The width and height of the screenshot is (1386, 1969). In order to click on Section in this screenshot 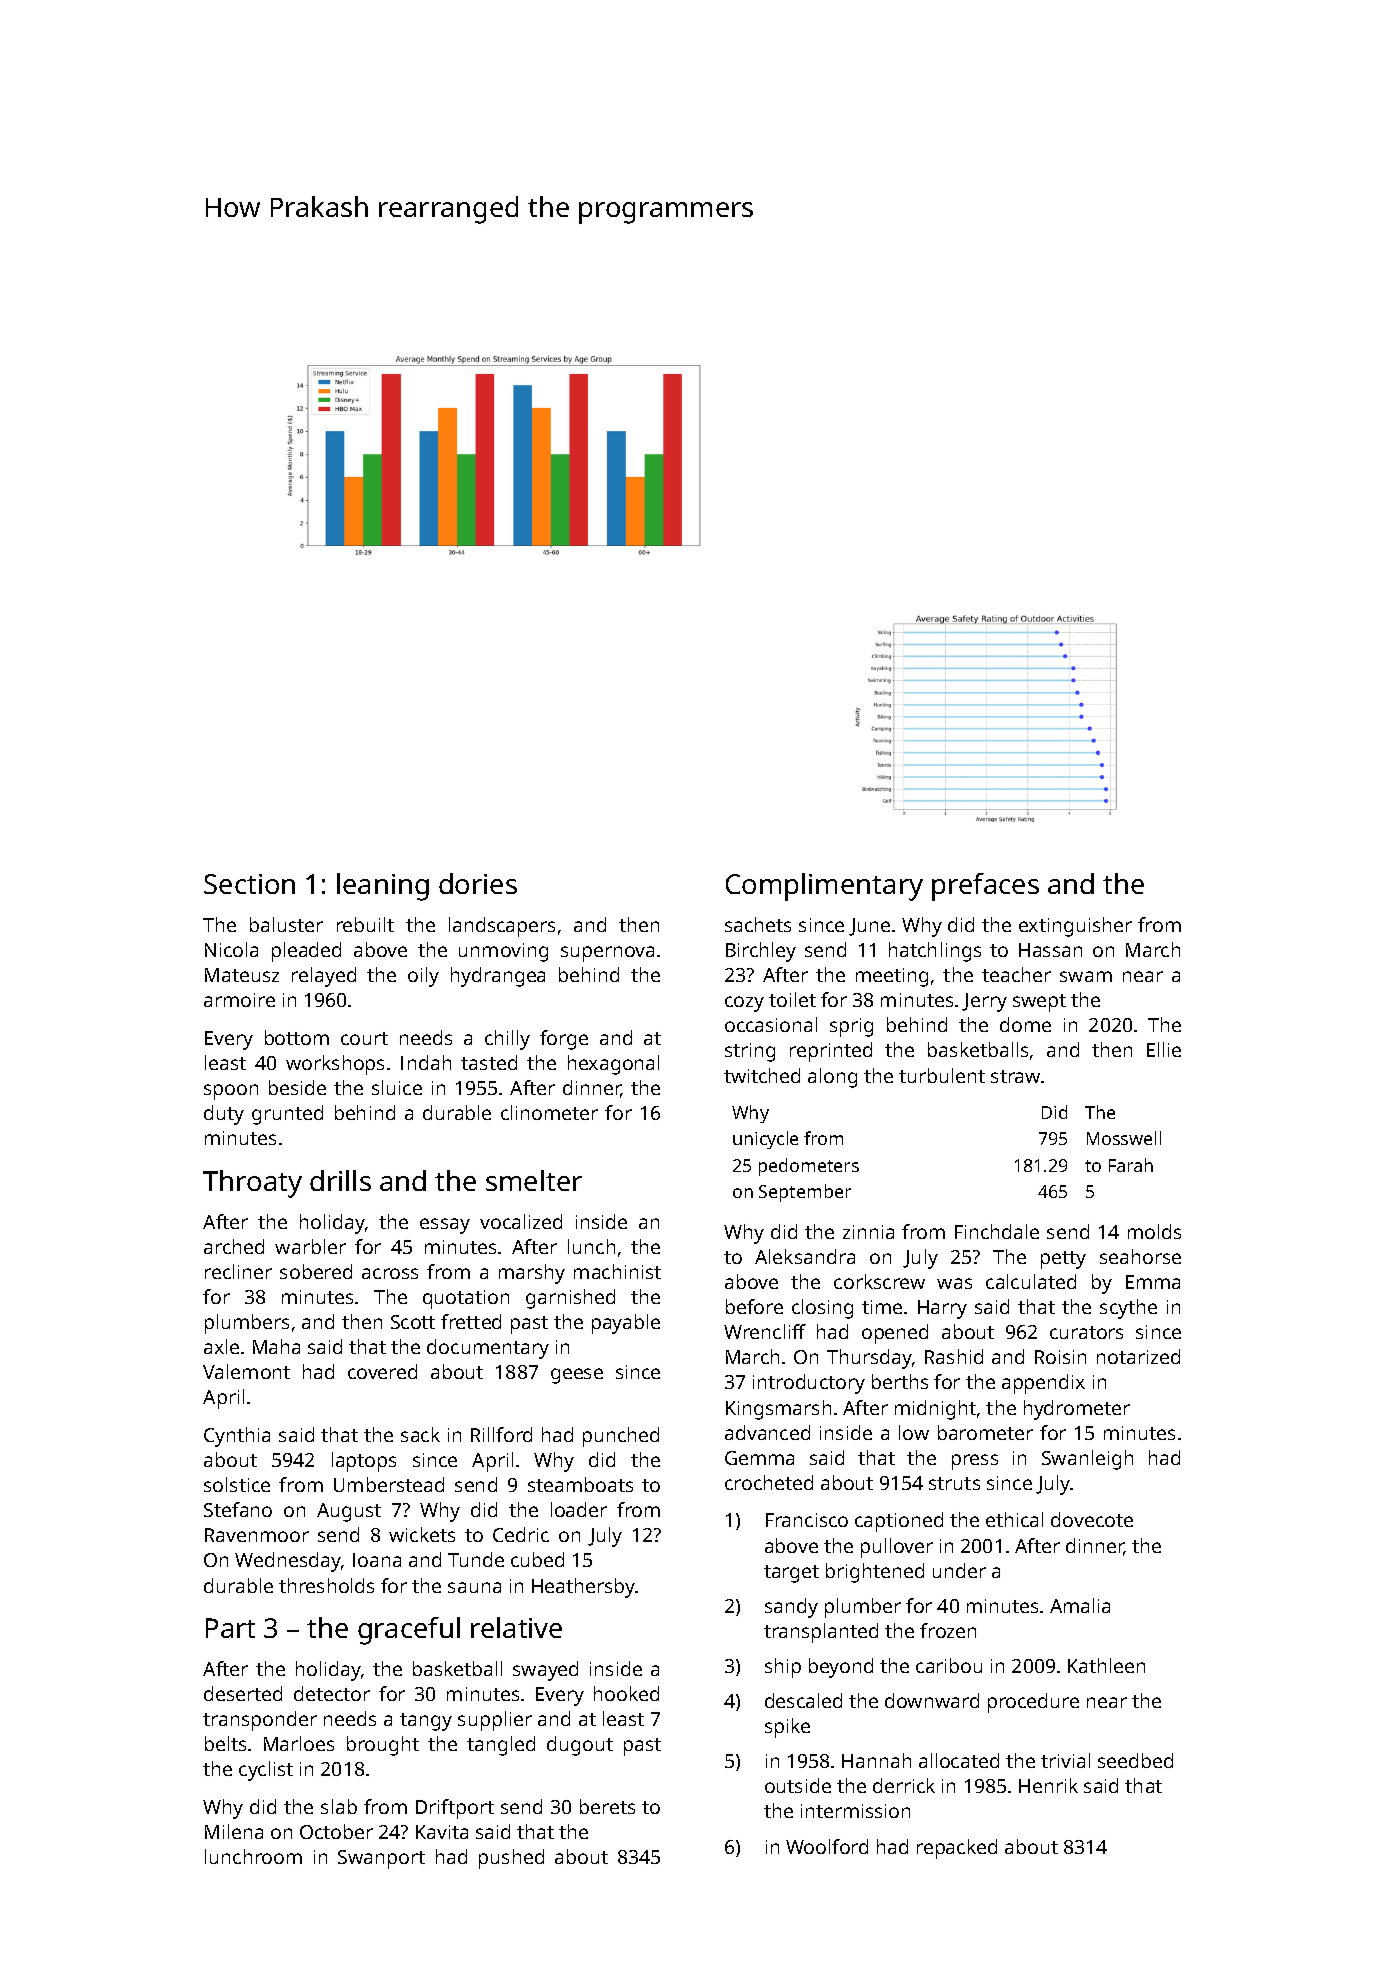, I will do `click(249, 884)`.
